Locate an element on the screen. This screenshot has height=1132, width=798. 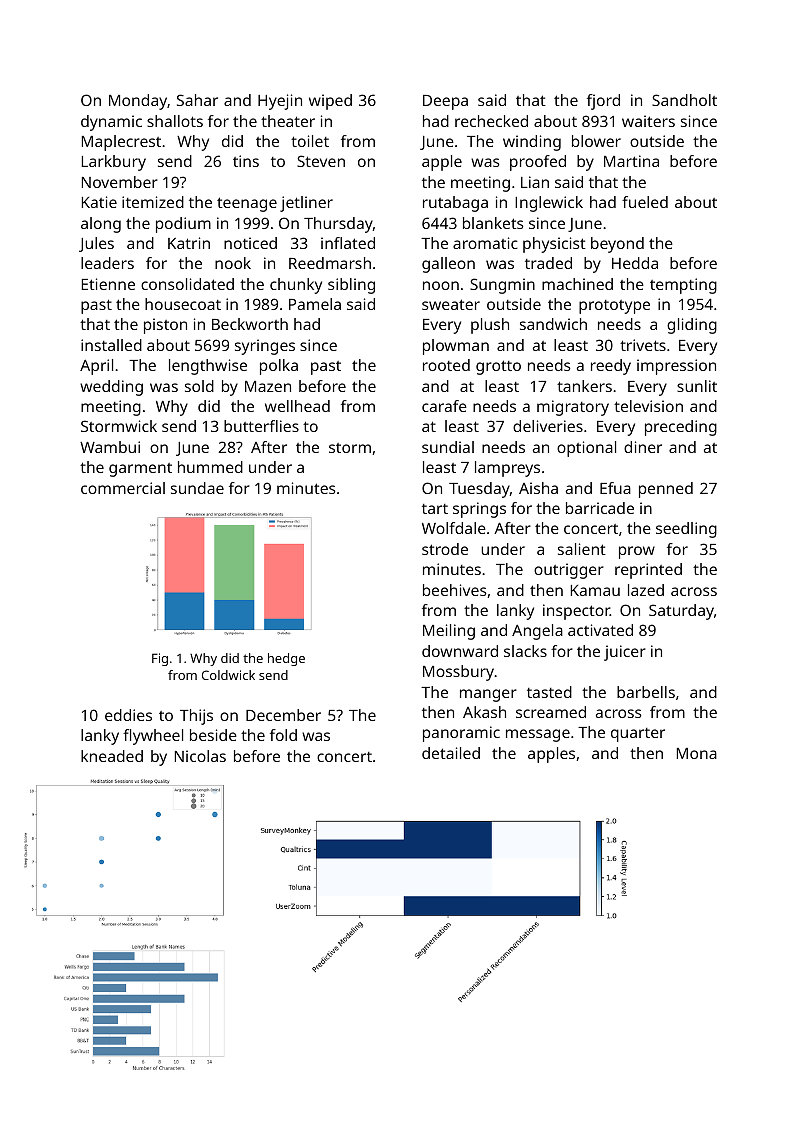
flywheel is located at coordinates (153, 737).
